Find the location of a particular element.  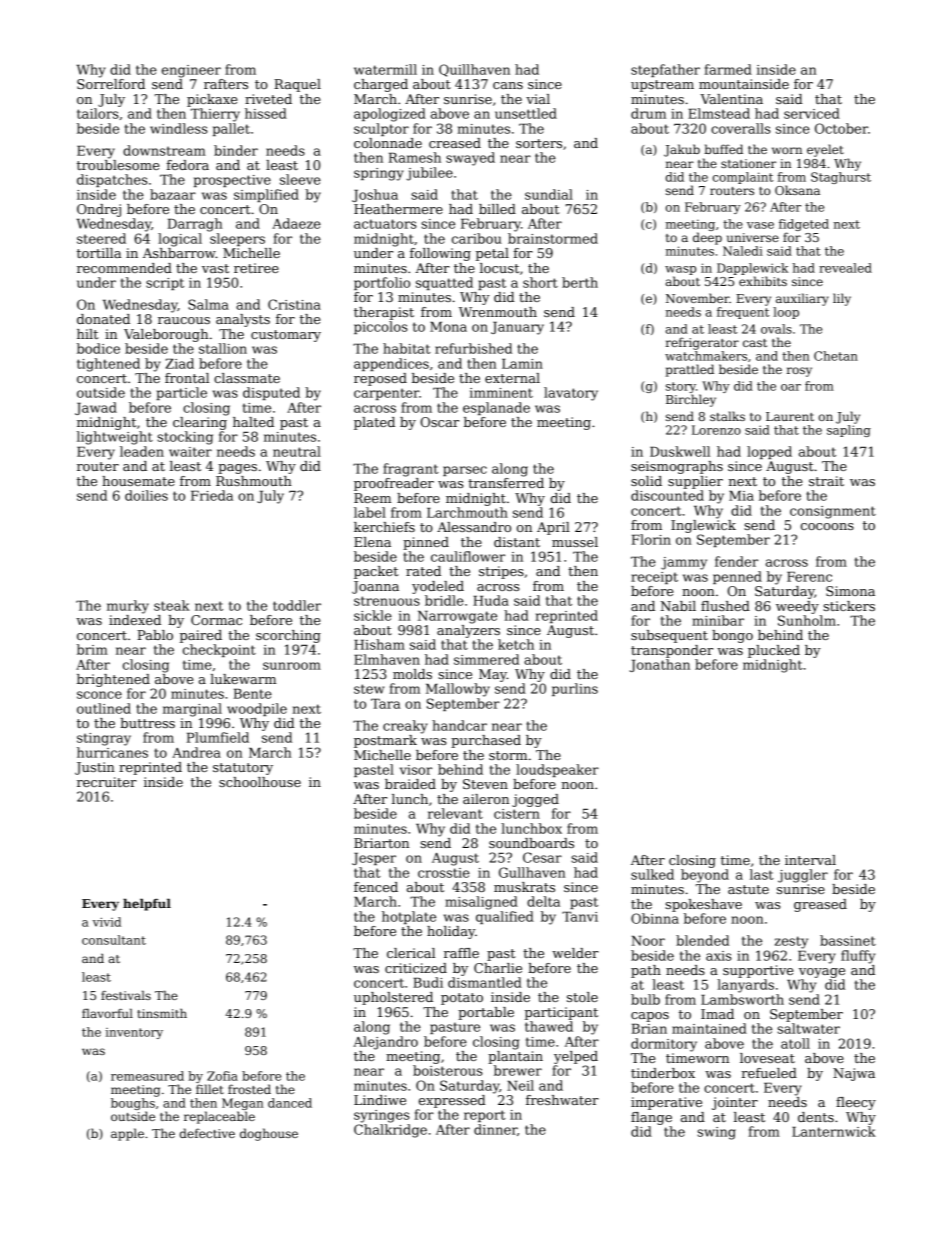

engineer is located at coordinates (191, 71).
